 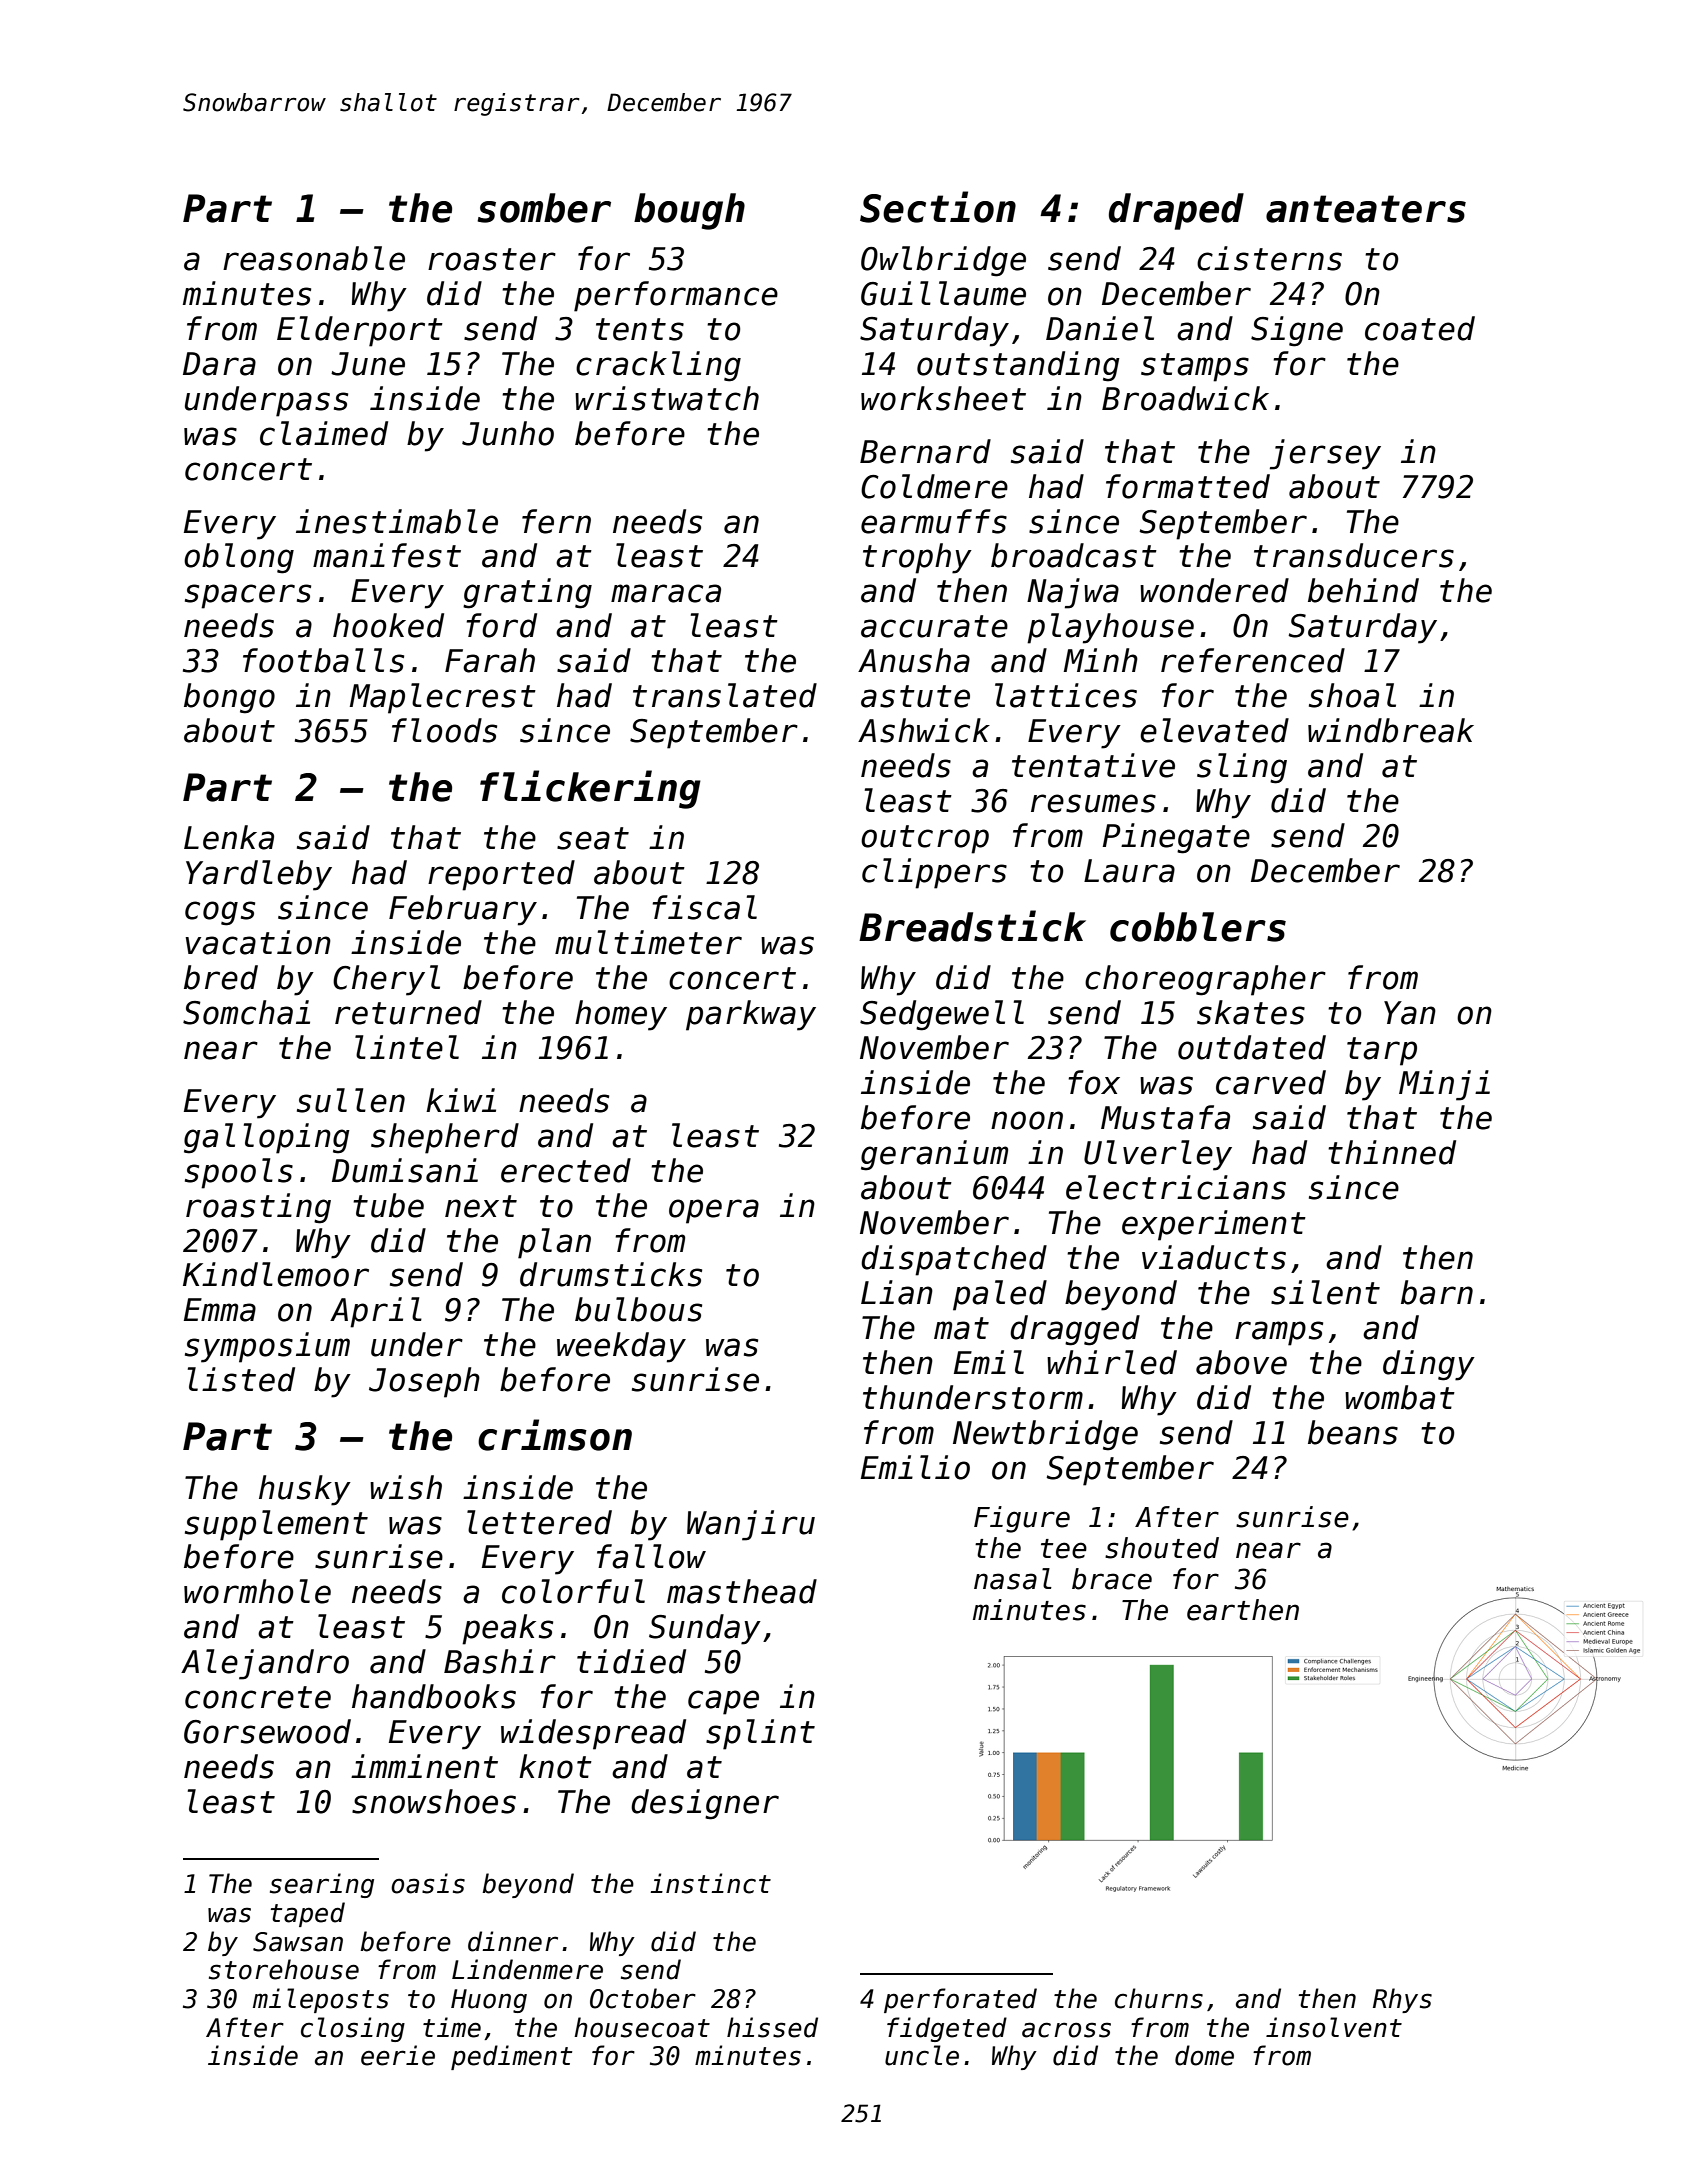 What do you see at coordinates (305, 1490) in the image?
I see `husky` at bounding box center [305, 1490].
